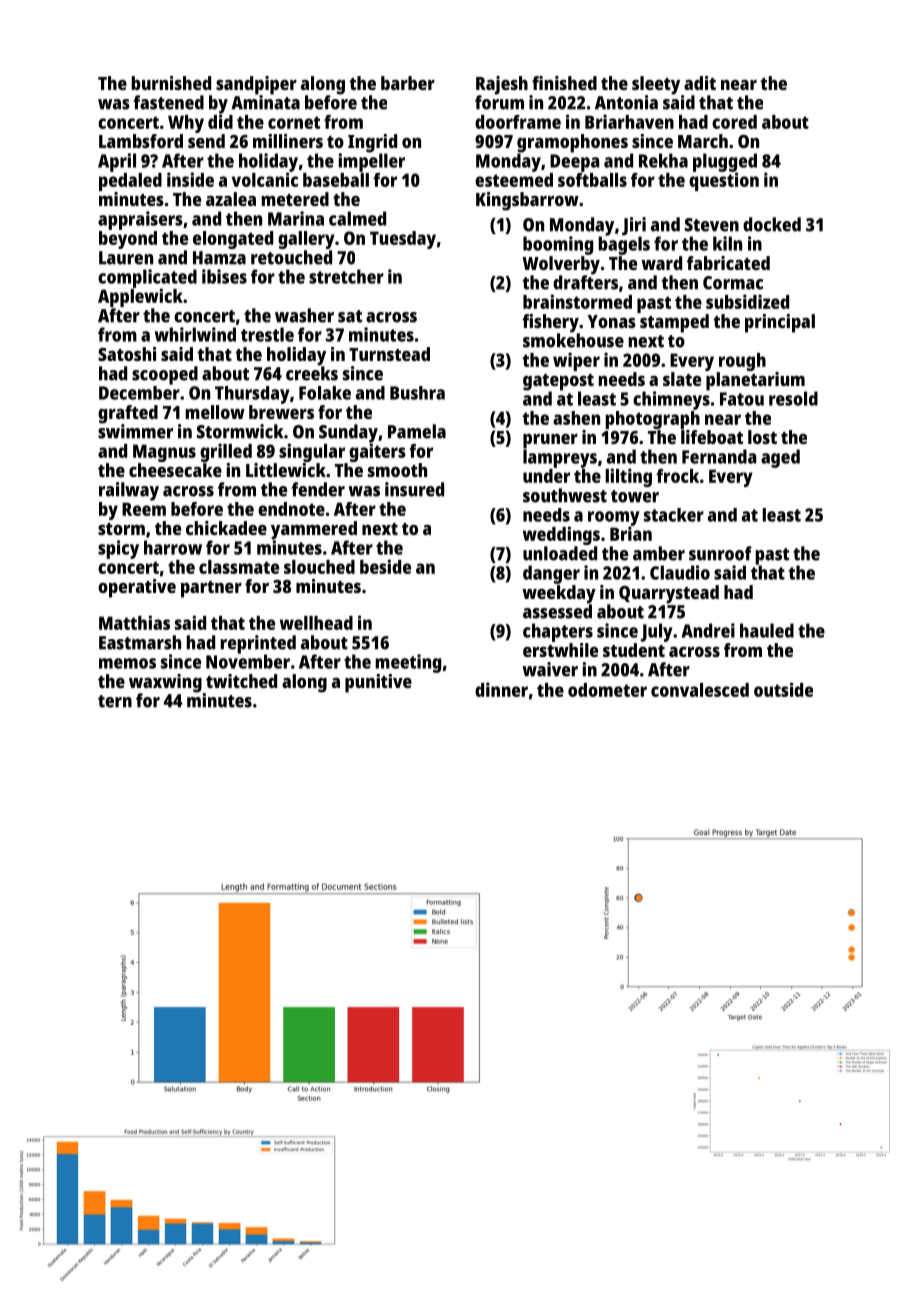  Describe the element at coordinates (256, 85) in the page. I see `sandpiper` at that location.
